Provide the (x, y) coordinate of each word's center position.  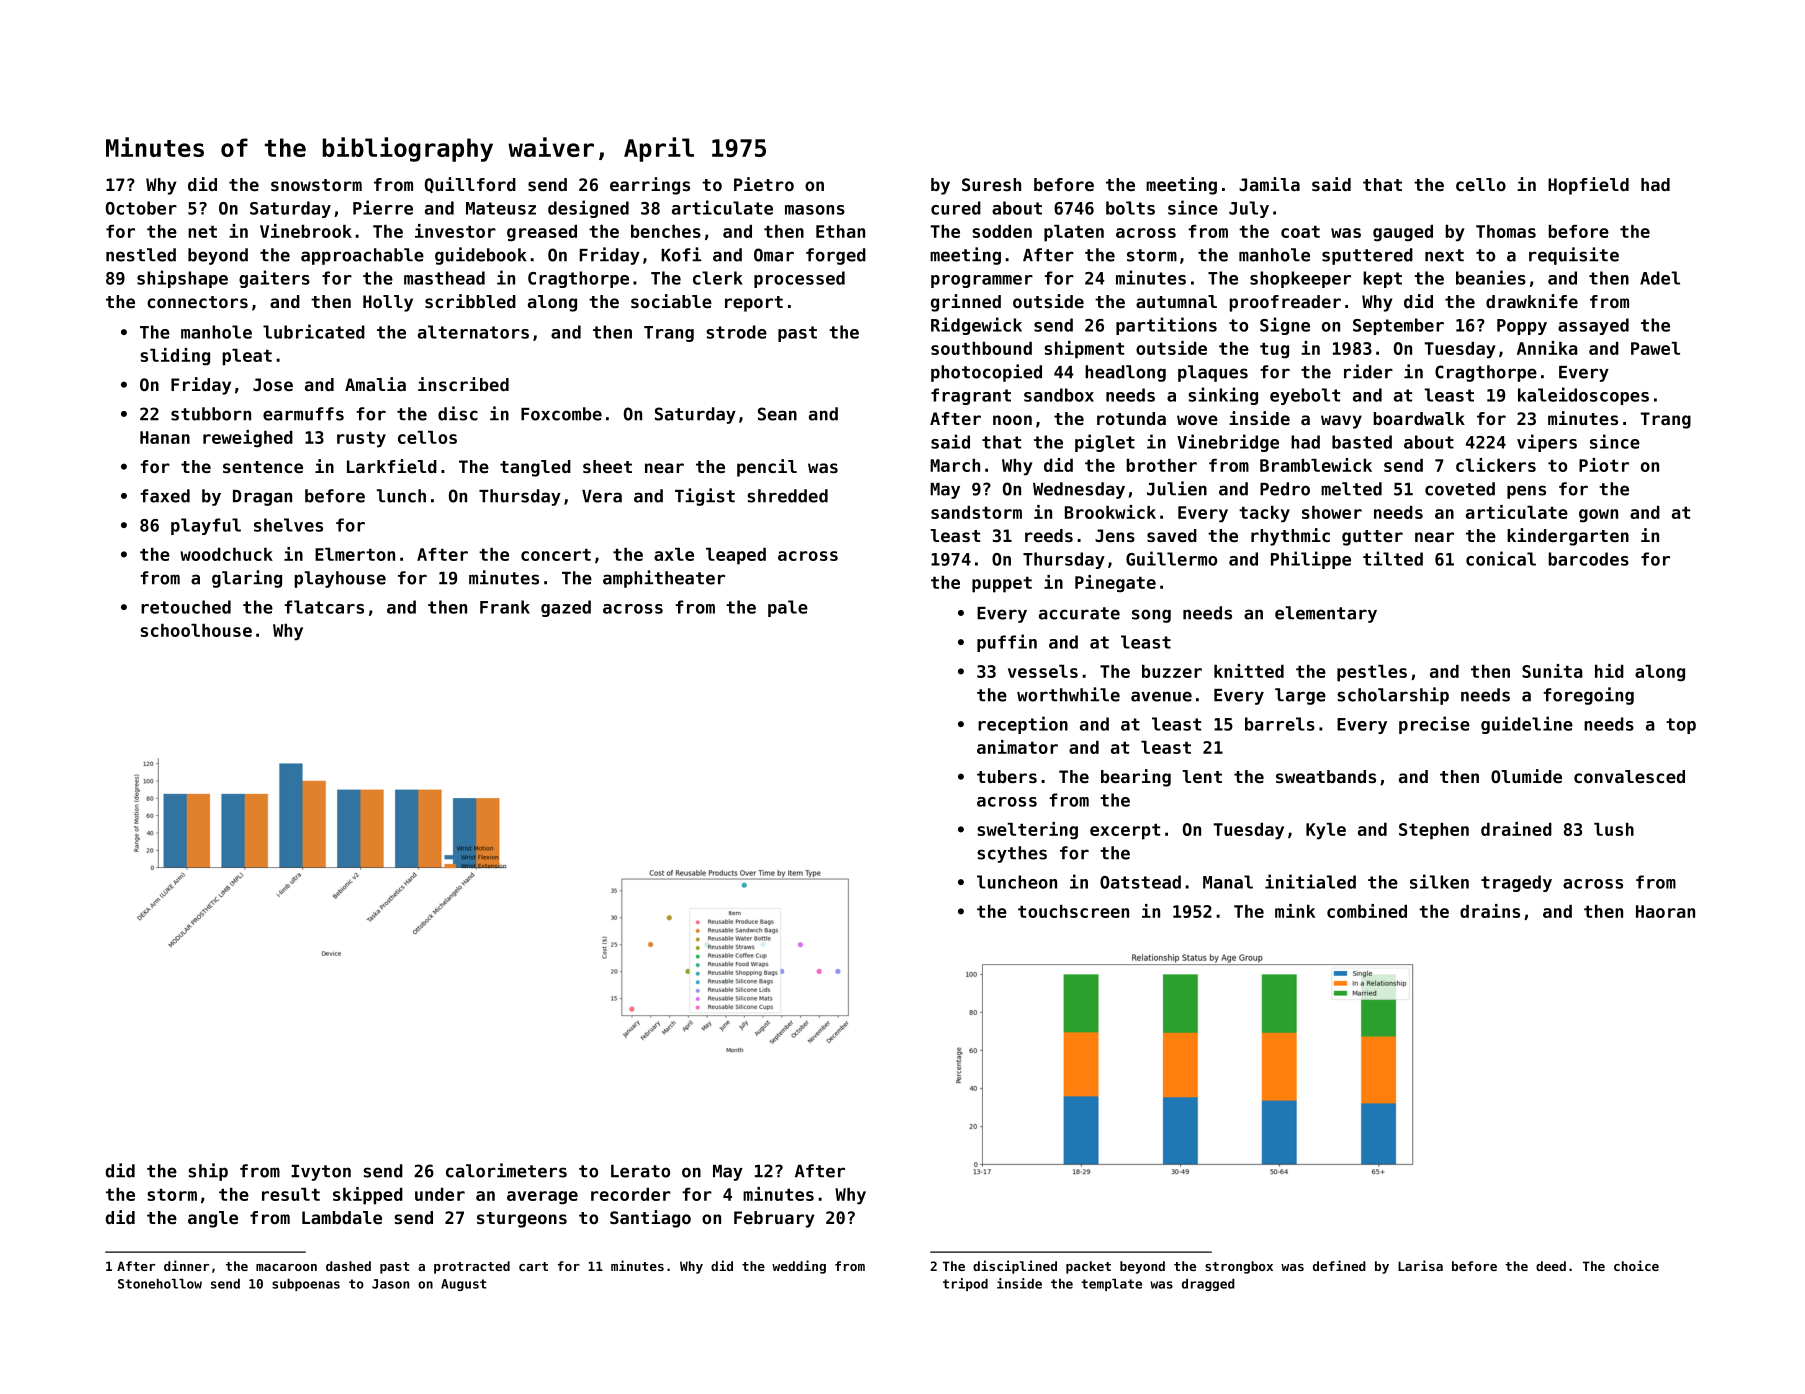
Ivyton (321, 1173)
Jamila (1269, 184)
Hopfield (1588, 186)
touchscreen (1073, 911)
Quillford (470, 185)
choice (1636, 1265)
